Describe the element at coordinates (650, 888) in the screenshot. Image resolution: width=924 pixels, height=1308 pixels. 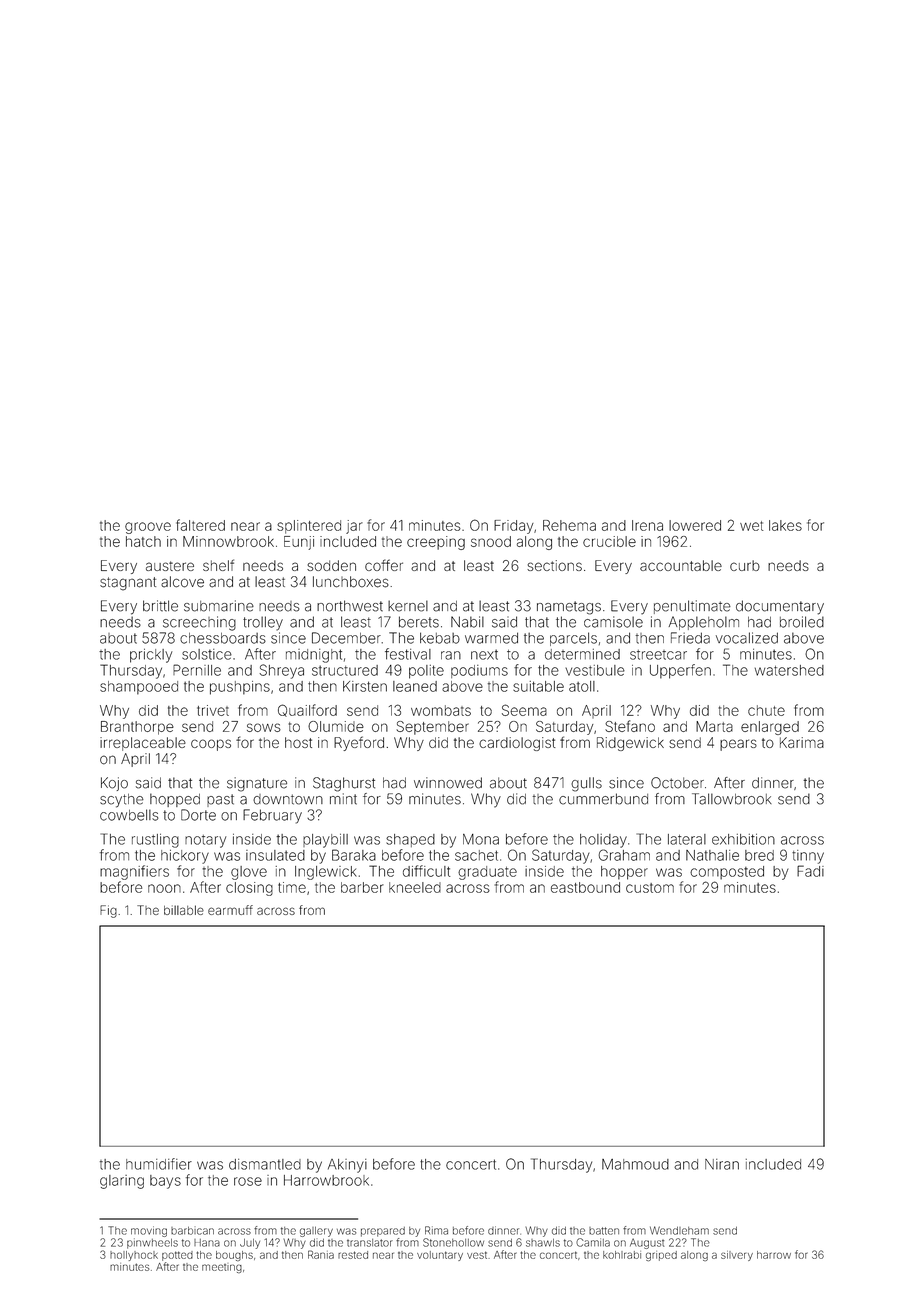
I see `custom` at that location.
